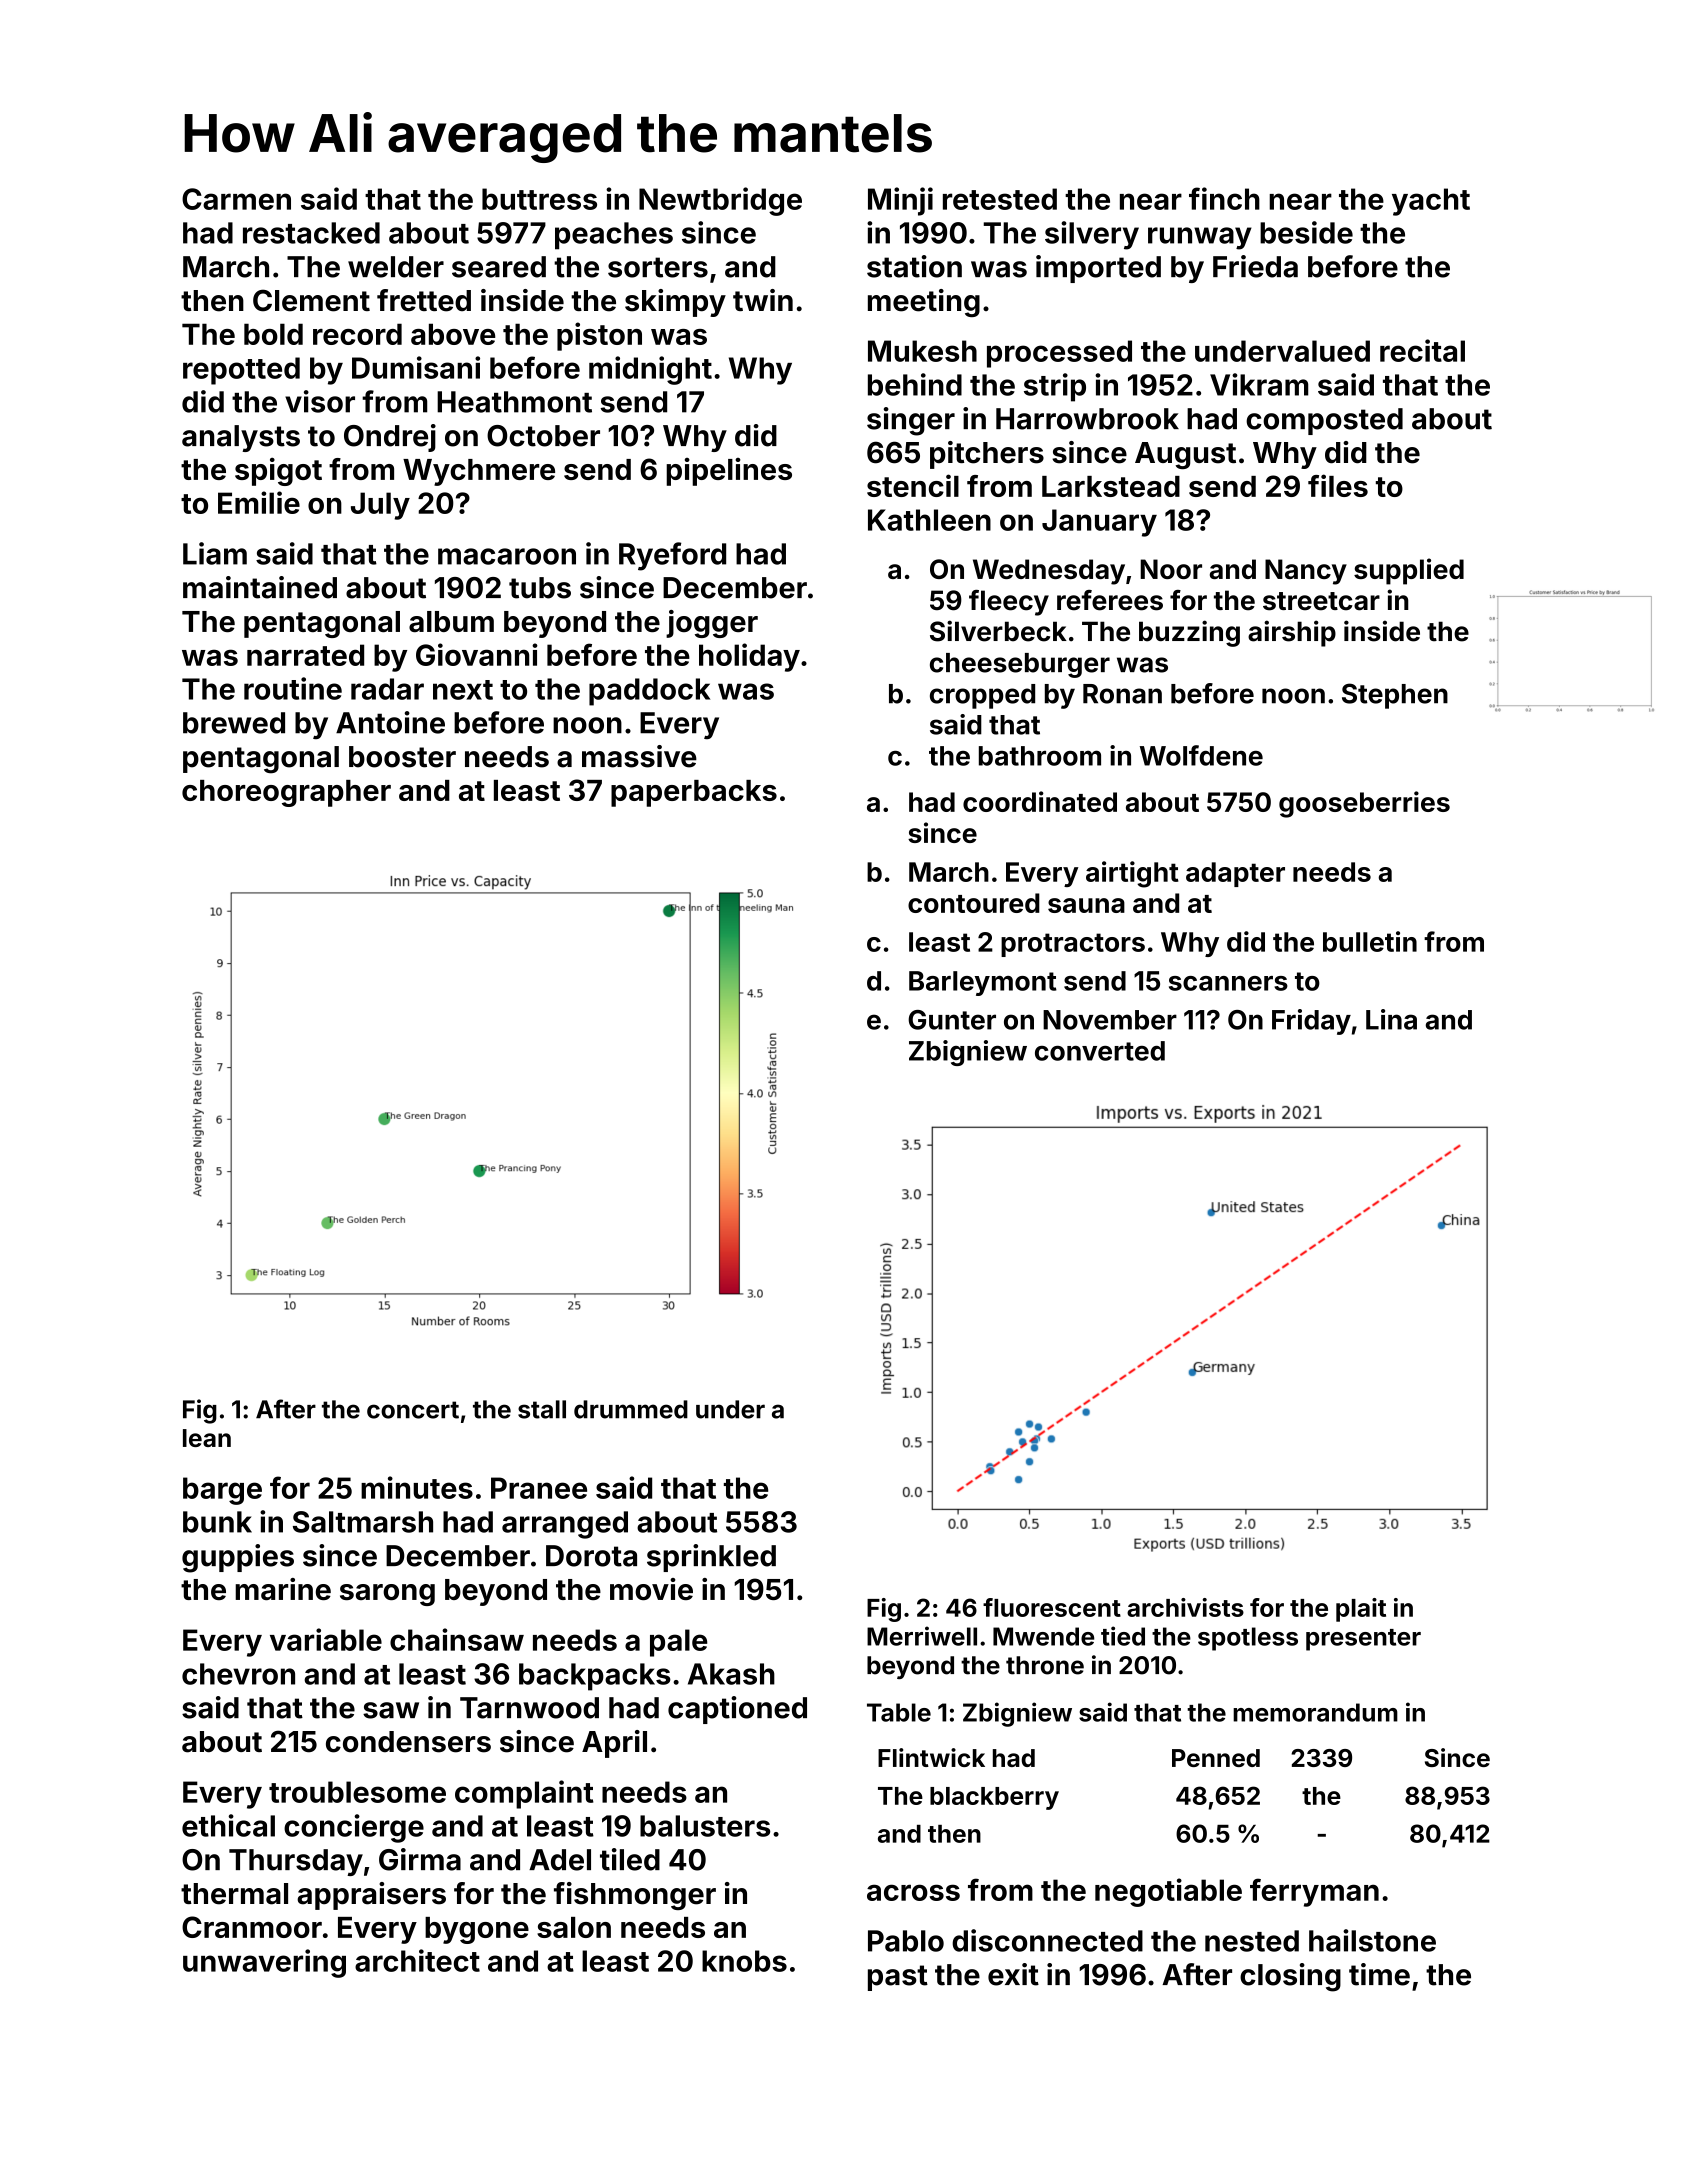 The width and height of the screenshot is (1683, 2178). Describe the element at coordinates (675, 303) in the screenshot. I see `skimpy` at that location.
